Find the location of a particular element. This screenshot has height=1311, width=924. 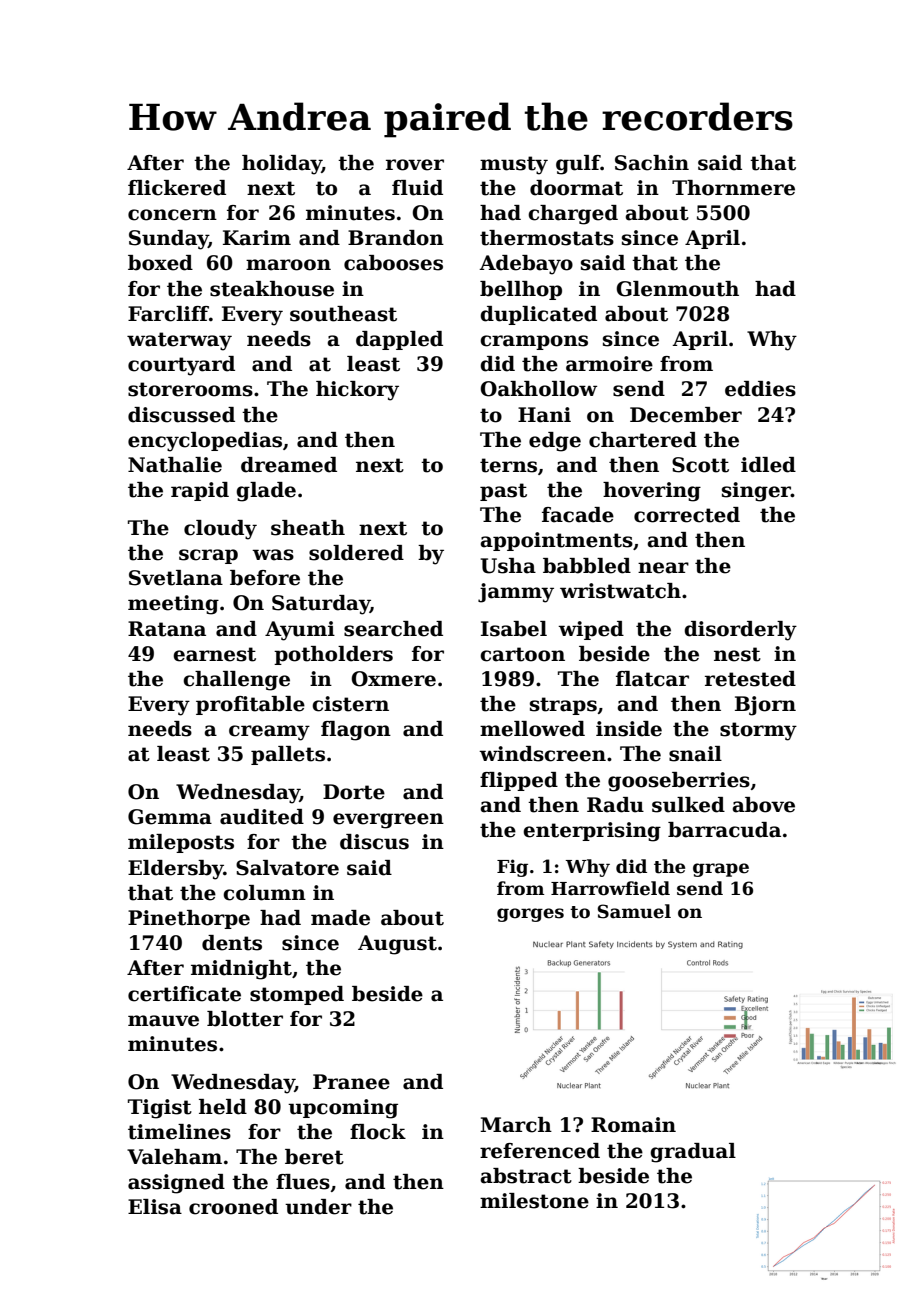

holiday is located at coordinates (282, 165).
